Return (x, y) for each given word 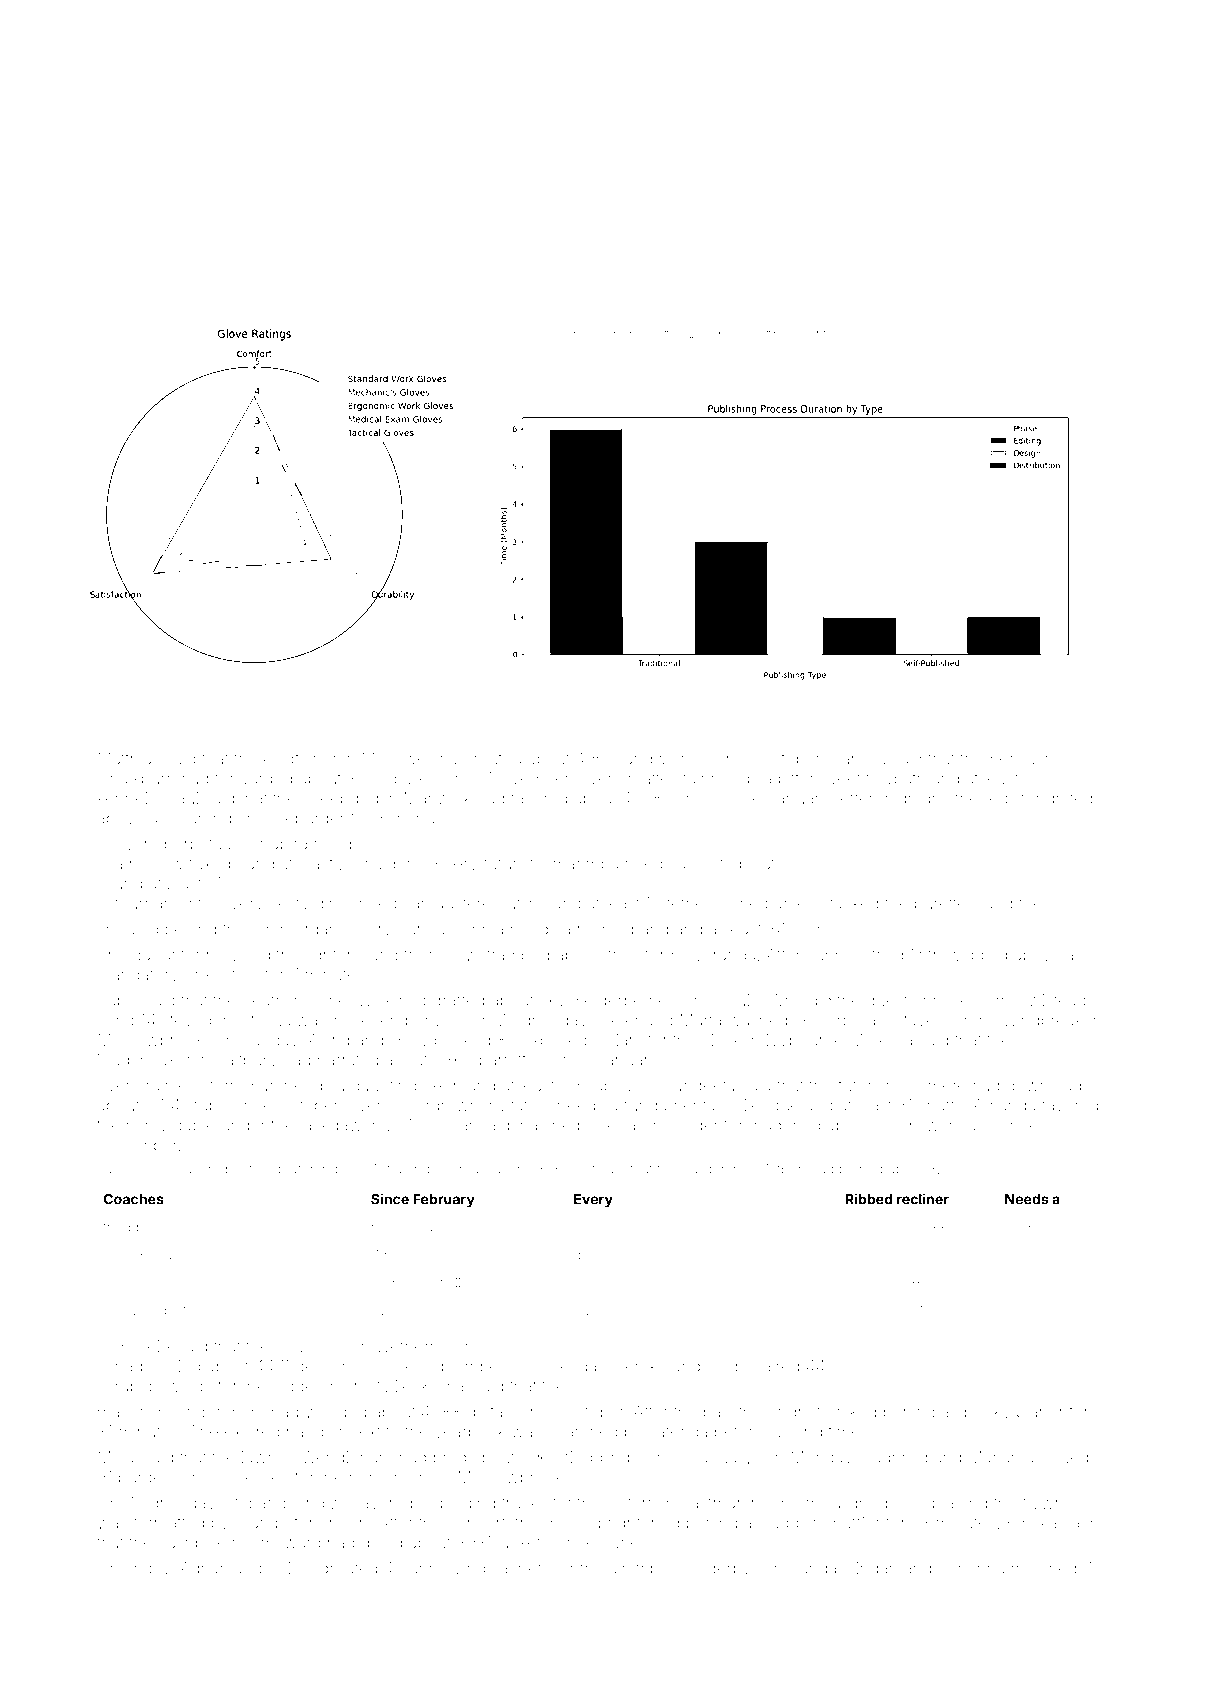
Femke (641, 1366)
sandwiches (662, 758)
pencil (1012, 760)
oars (170, 1256)
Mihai (117, 1457)
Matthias (129, 758)
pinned (861, 1170)
